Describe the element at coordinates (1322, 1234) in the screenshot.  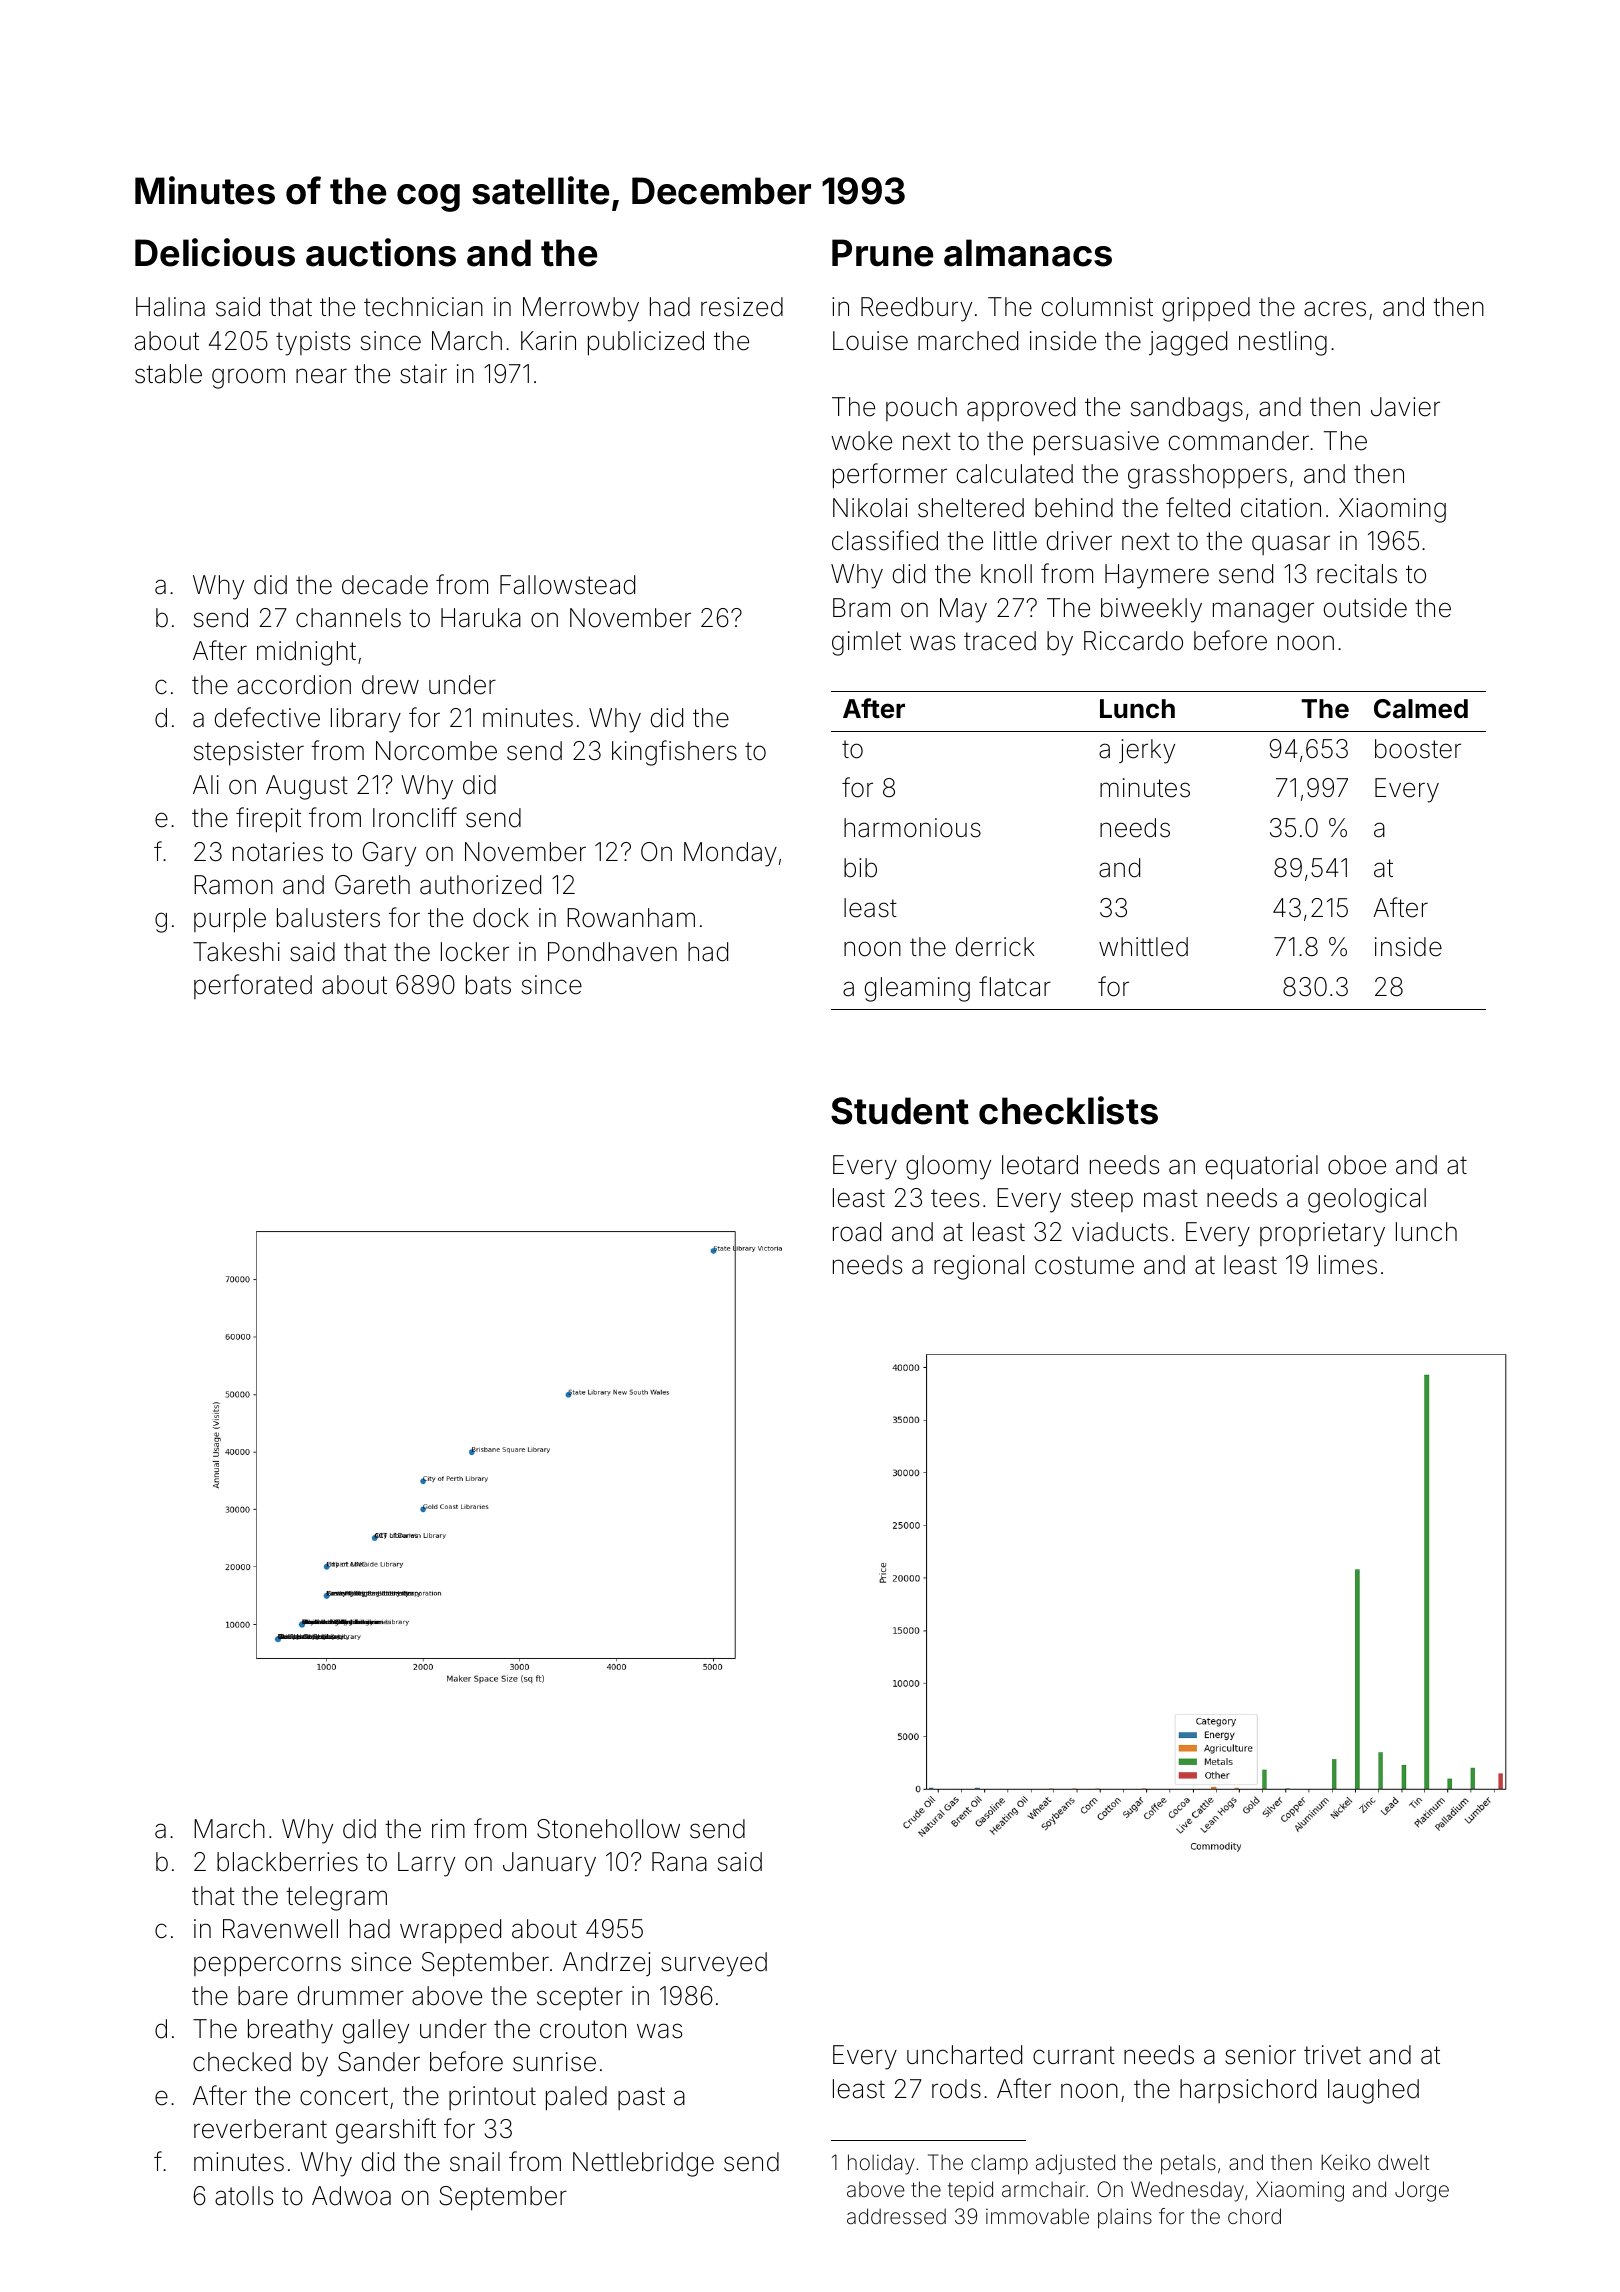
I see `proprietary` at that location.
